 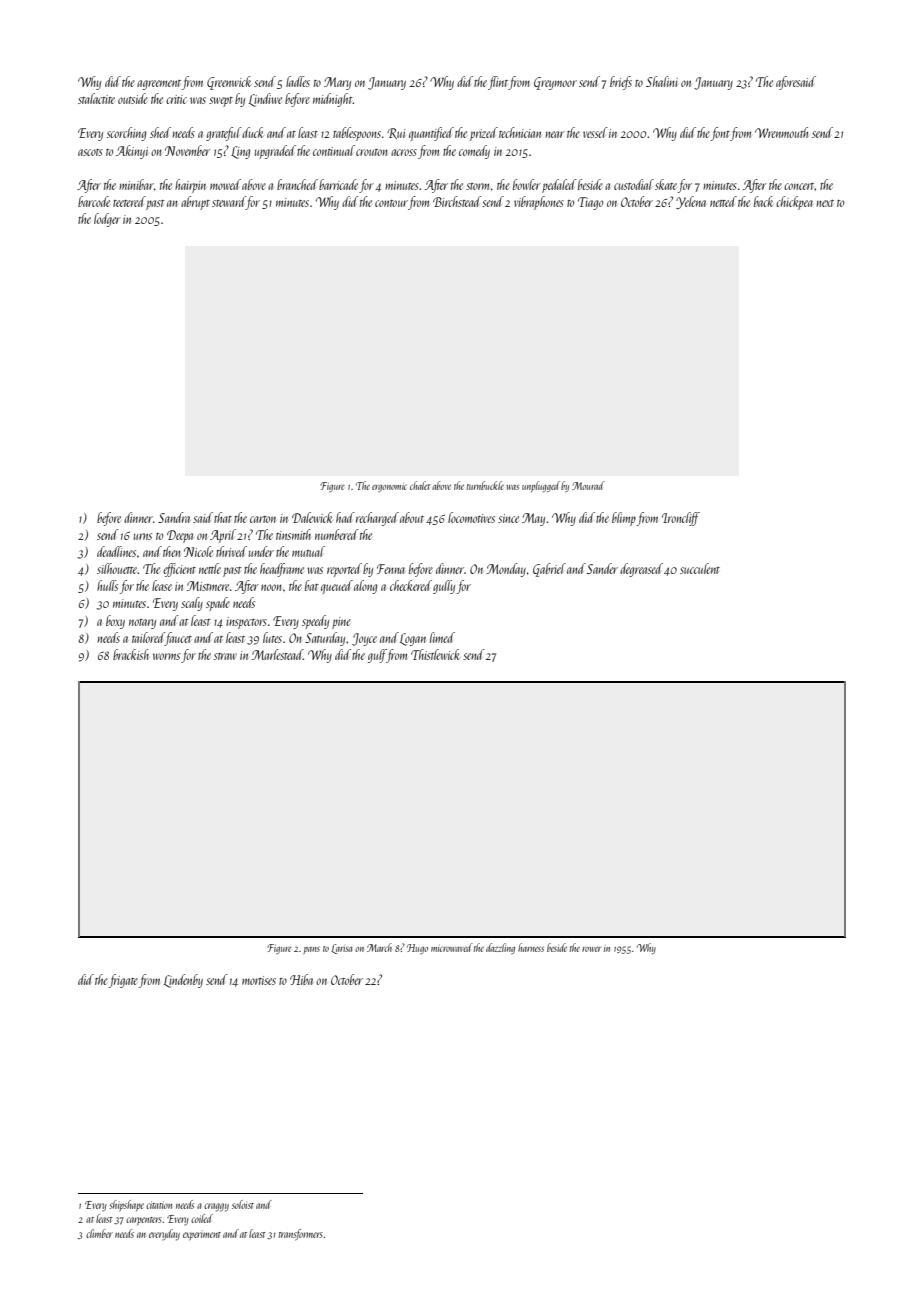 I want to click on transformers, so click(x=301, y=1235).
